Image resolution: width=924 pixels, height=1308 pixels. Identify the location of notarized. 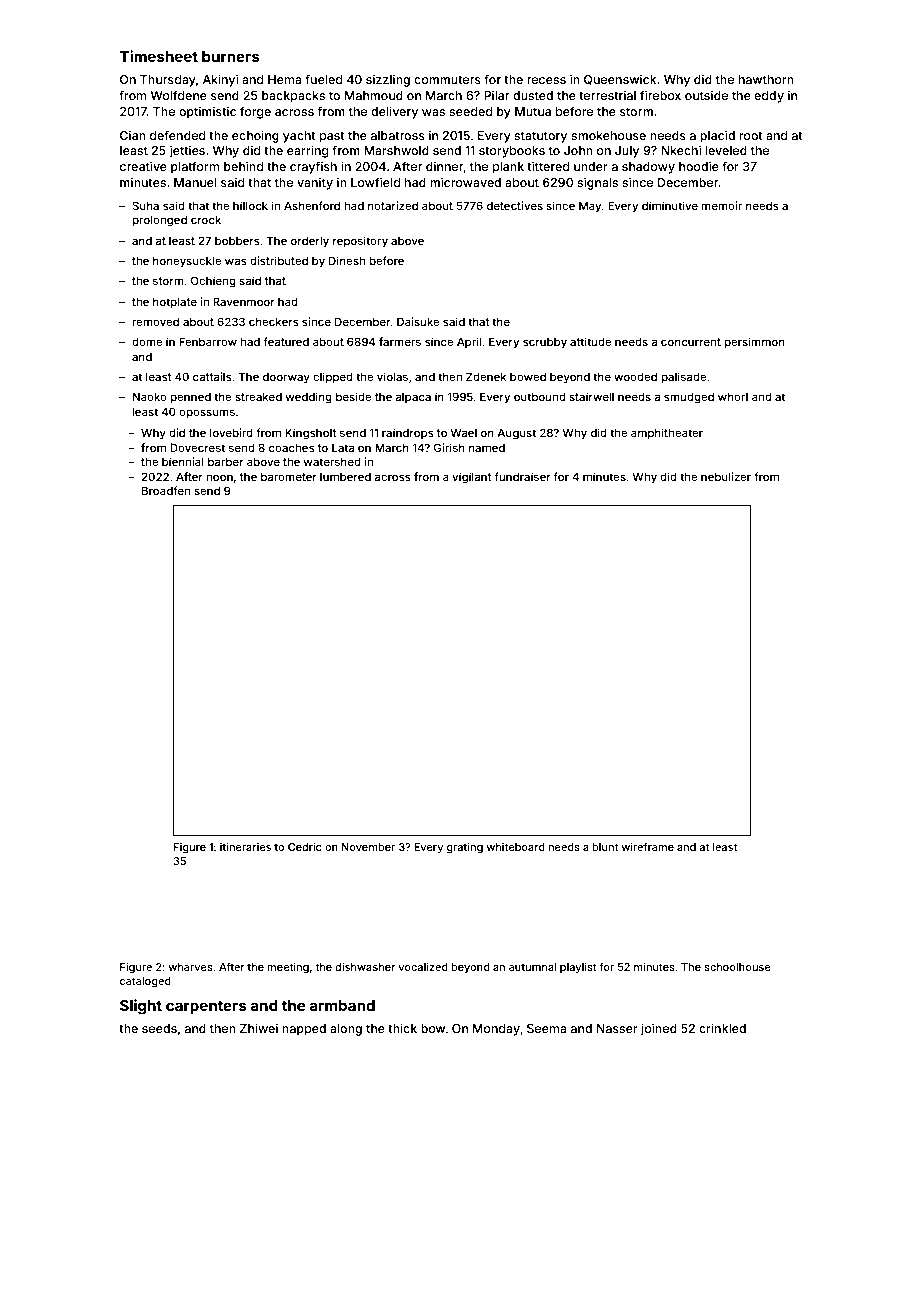
(393, 205).
